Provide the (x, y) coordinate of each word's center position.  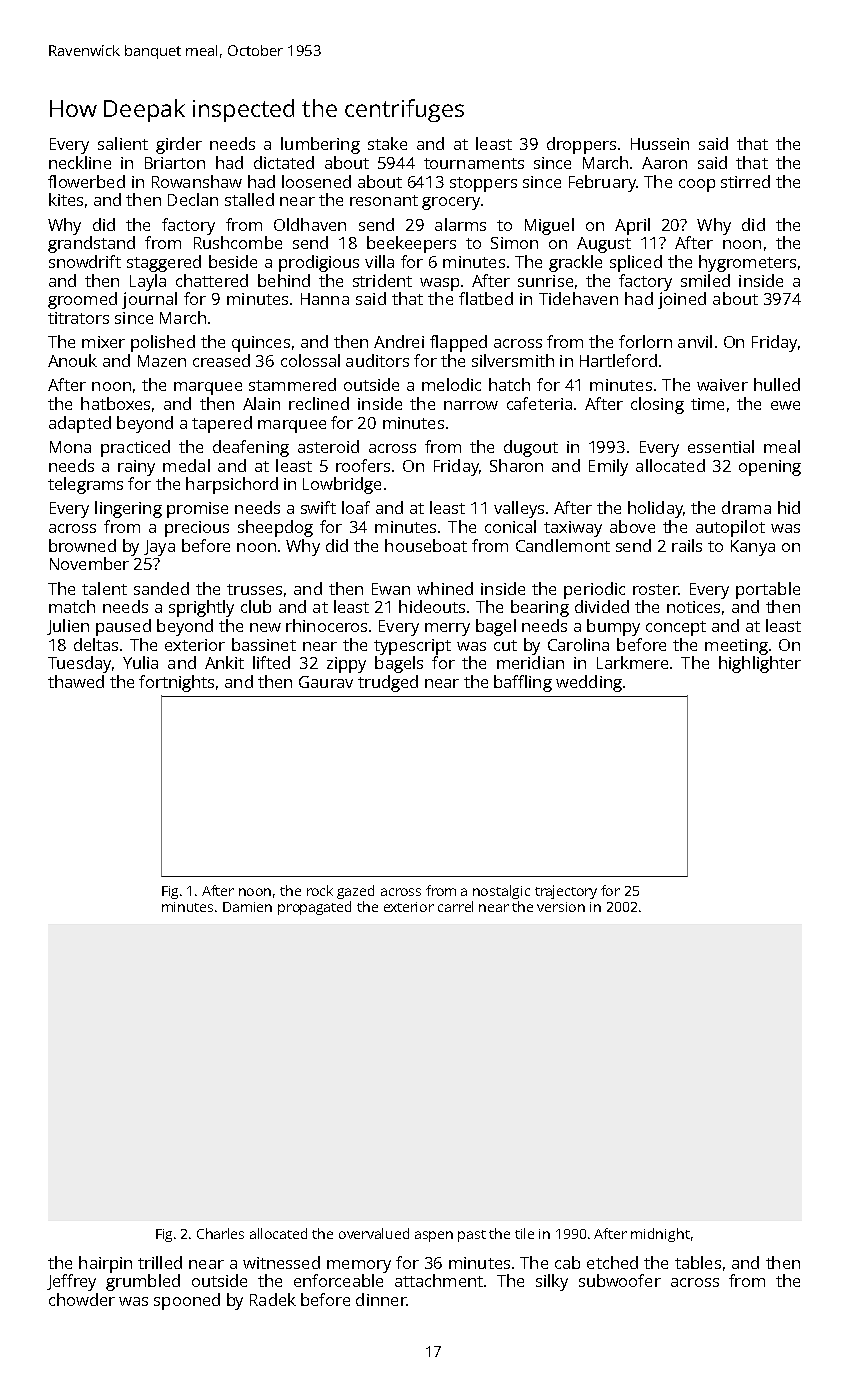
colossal (310, 360)
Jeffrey (71, 1282)
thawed (76, 681)
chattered (212, 280)
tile (524, 1233)
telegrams (85, 485)
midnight (660, 1235)
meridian (530, 662)
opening (770, 468)
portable (768, 590)
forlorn (645, 341)
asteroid (328, 446)
